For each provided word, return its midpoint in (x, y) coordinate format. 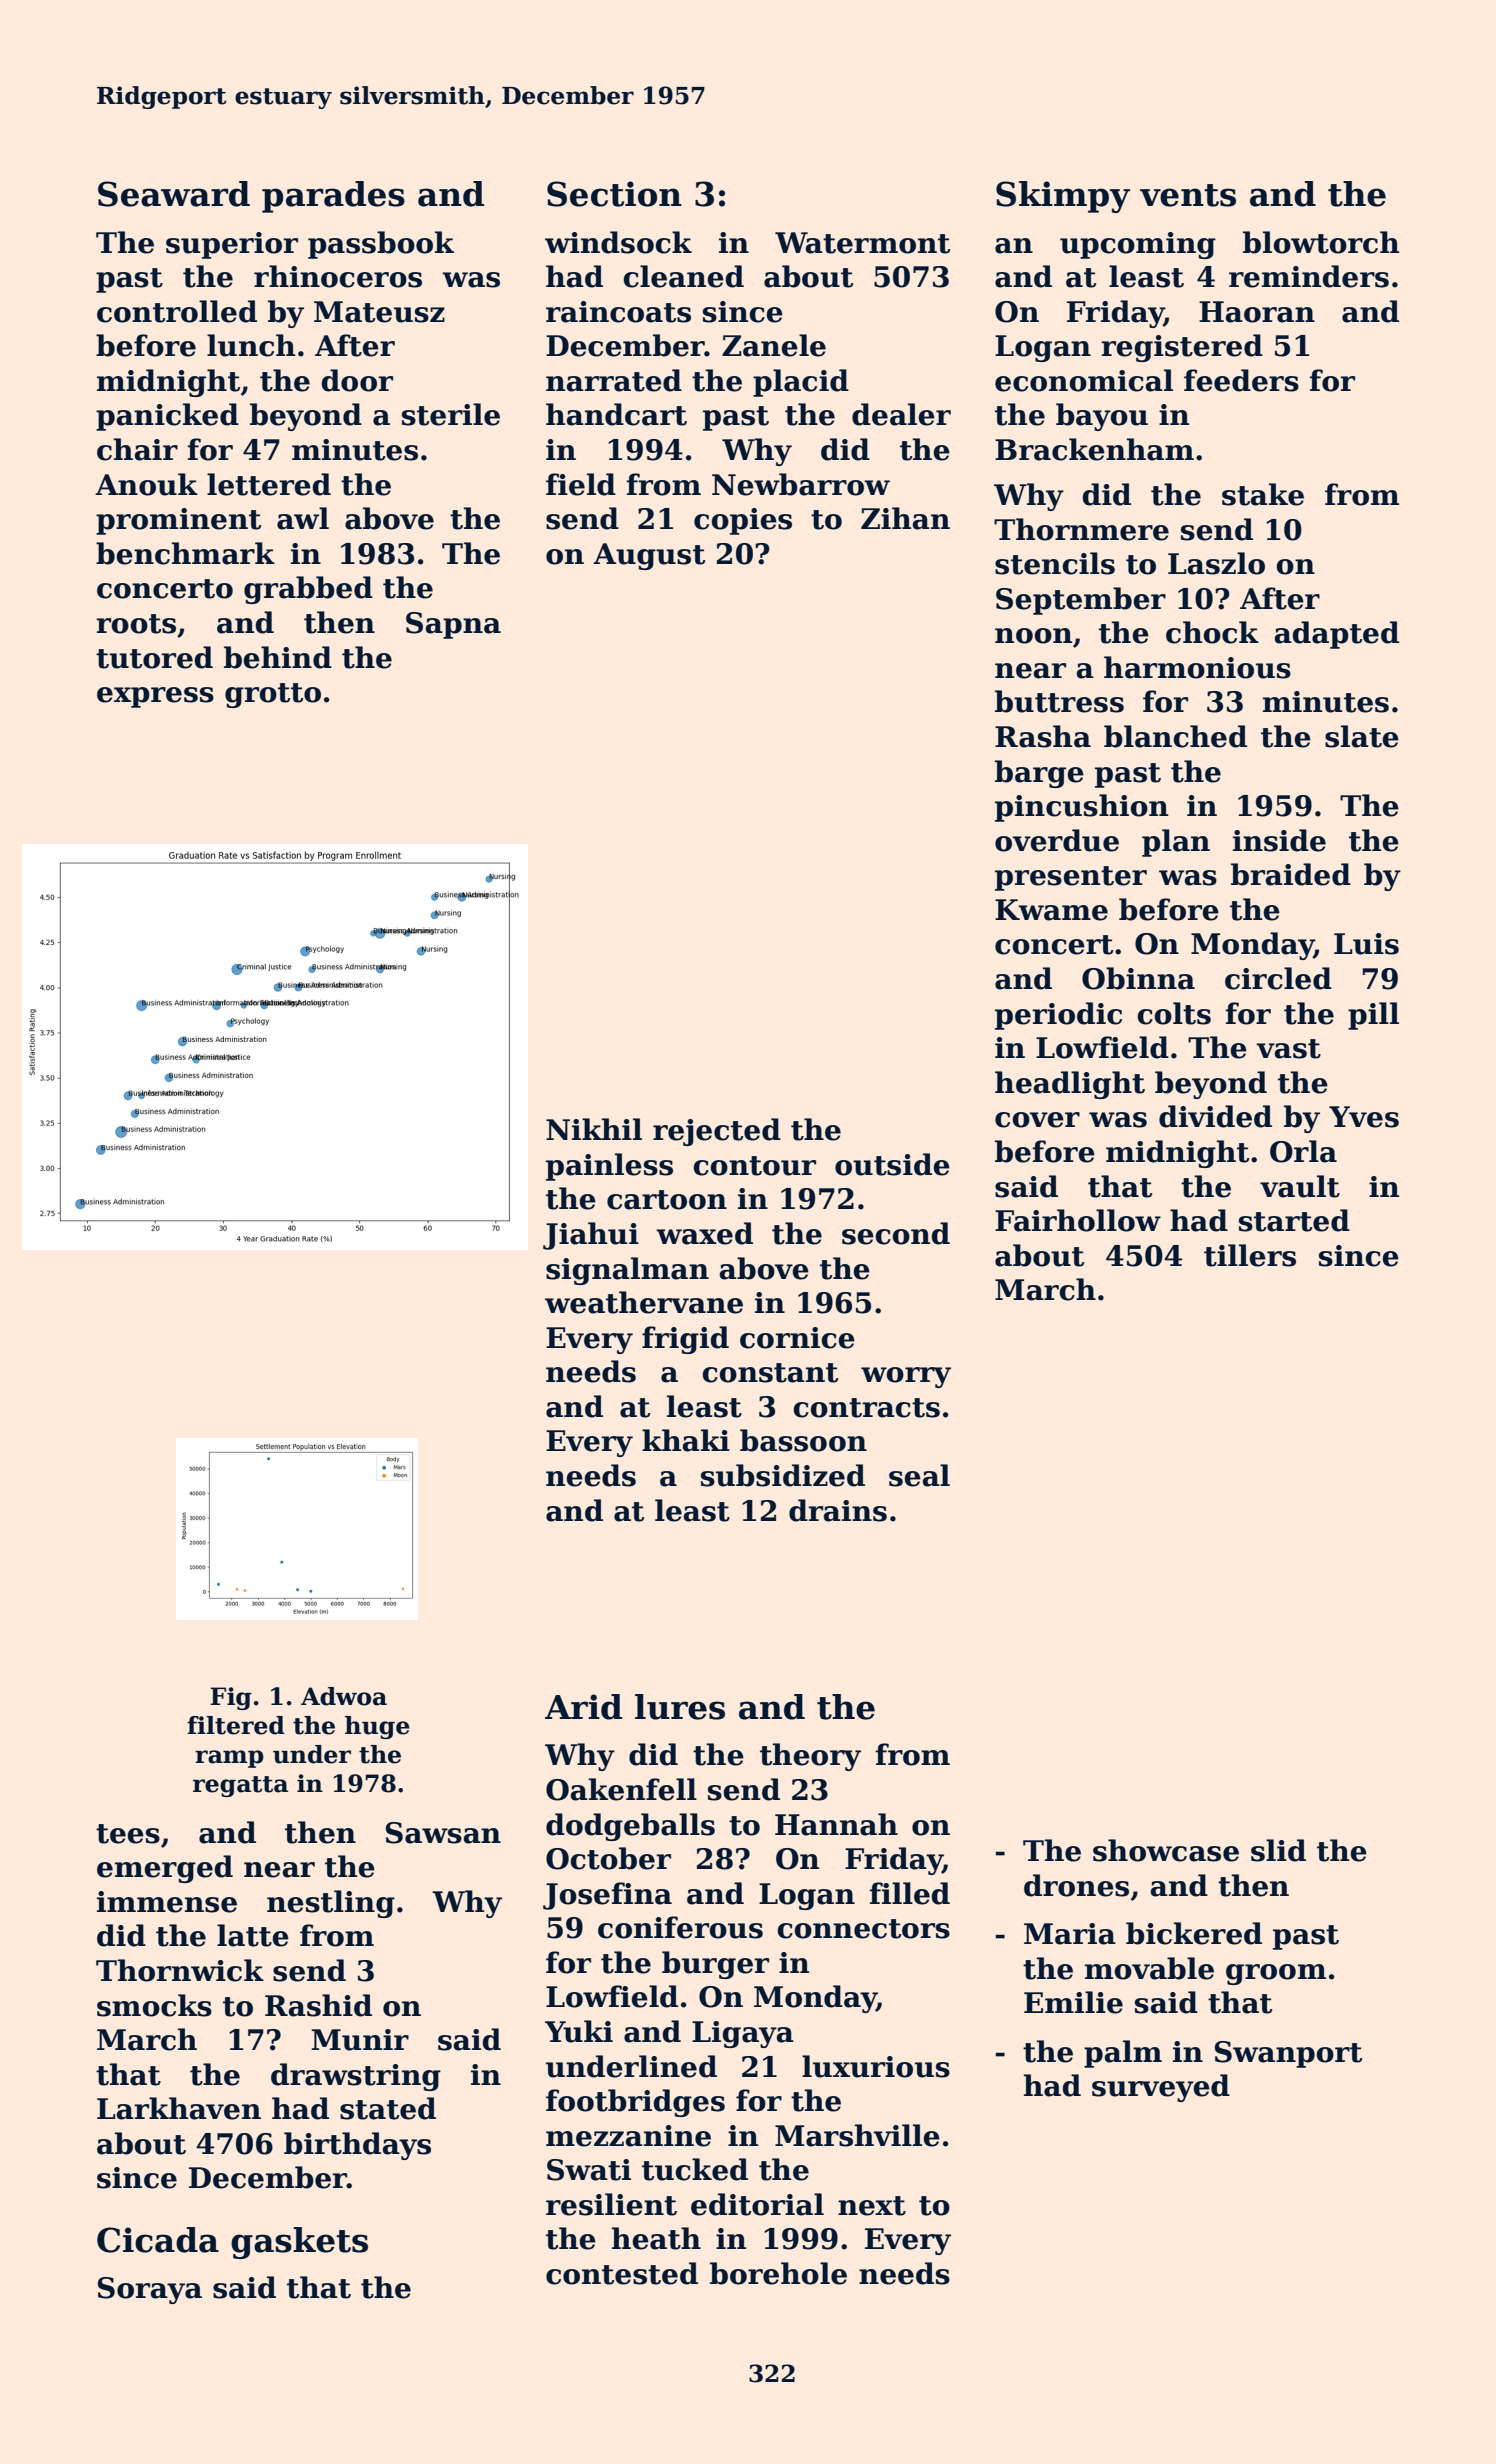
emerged (165, 1869)
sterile (451, 414)
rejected (717, 1132)
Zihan (905, 518)
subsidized (783, 1475)
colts (1174, 1013)
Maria (1070, 1934)
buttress (1059, 701)
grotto (273, 695)
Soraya (150, 2290)
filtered (236, 1725)
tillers (1250, 1255)
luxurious (876, 2066)
